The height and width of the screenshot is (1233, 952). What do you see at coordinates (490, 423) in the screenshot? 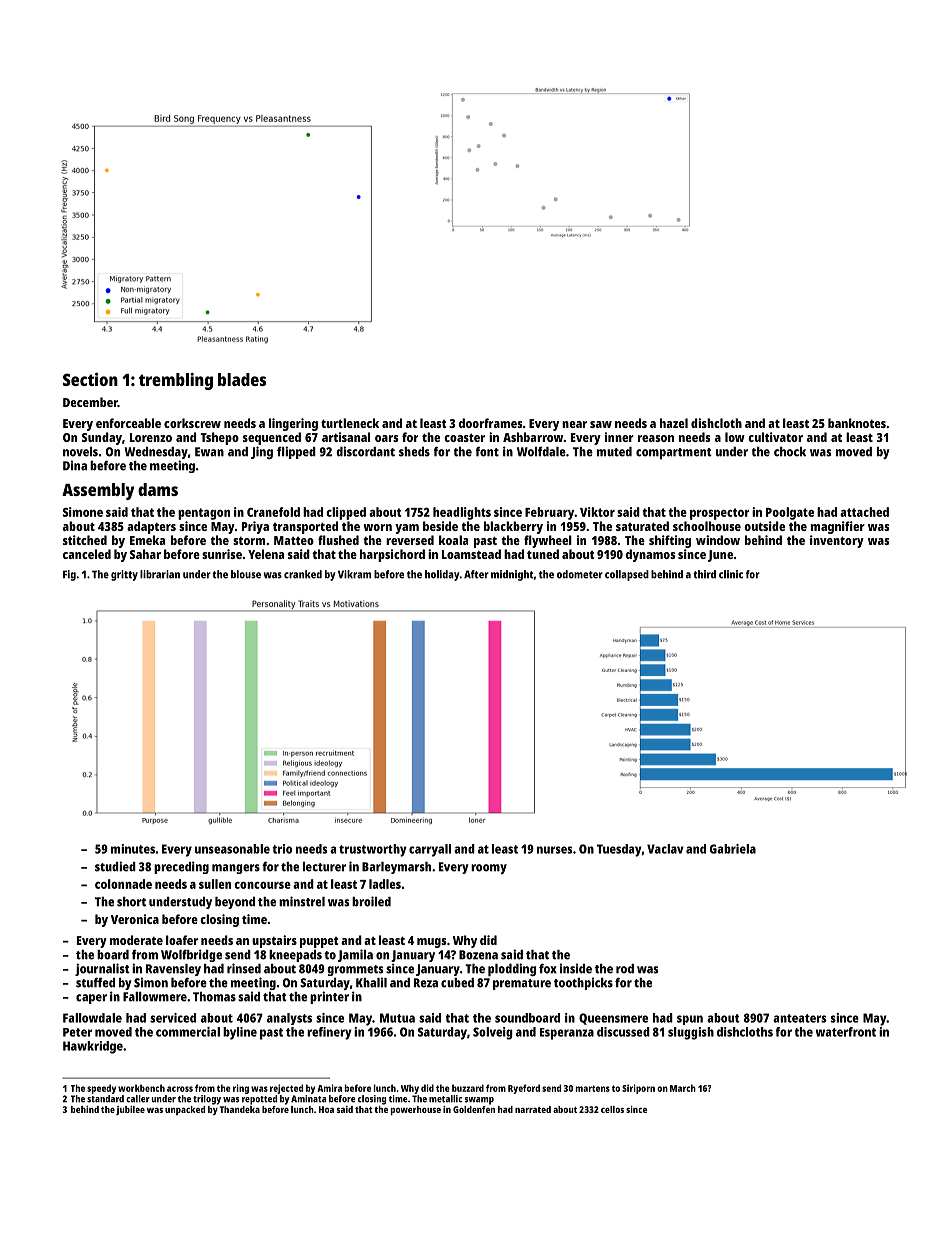
I see `doorframes` at bounding box center [490, 423].
